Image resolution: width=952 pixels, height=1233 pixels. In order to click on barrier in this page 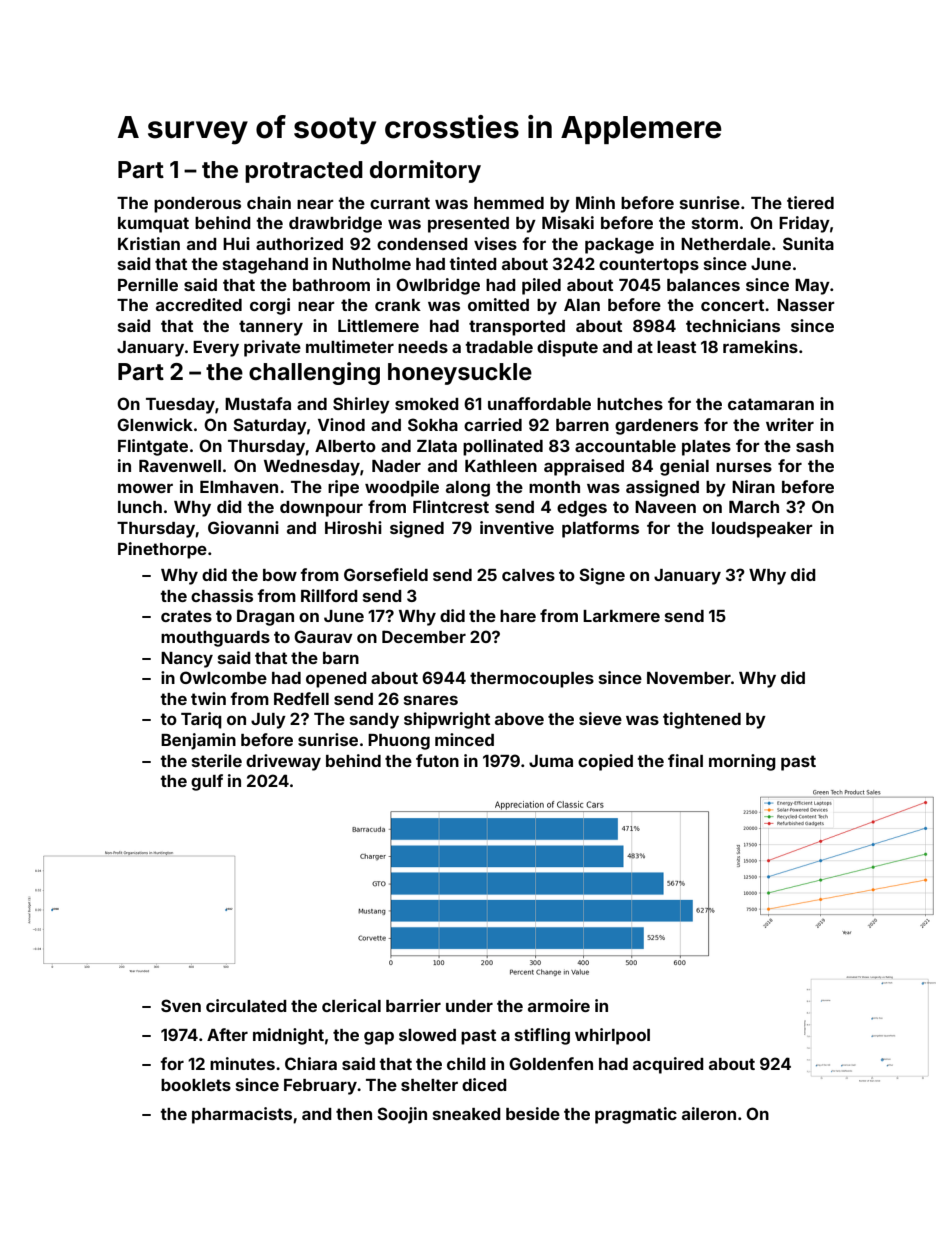, I will do `click(413, 1005)`.
